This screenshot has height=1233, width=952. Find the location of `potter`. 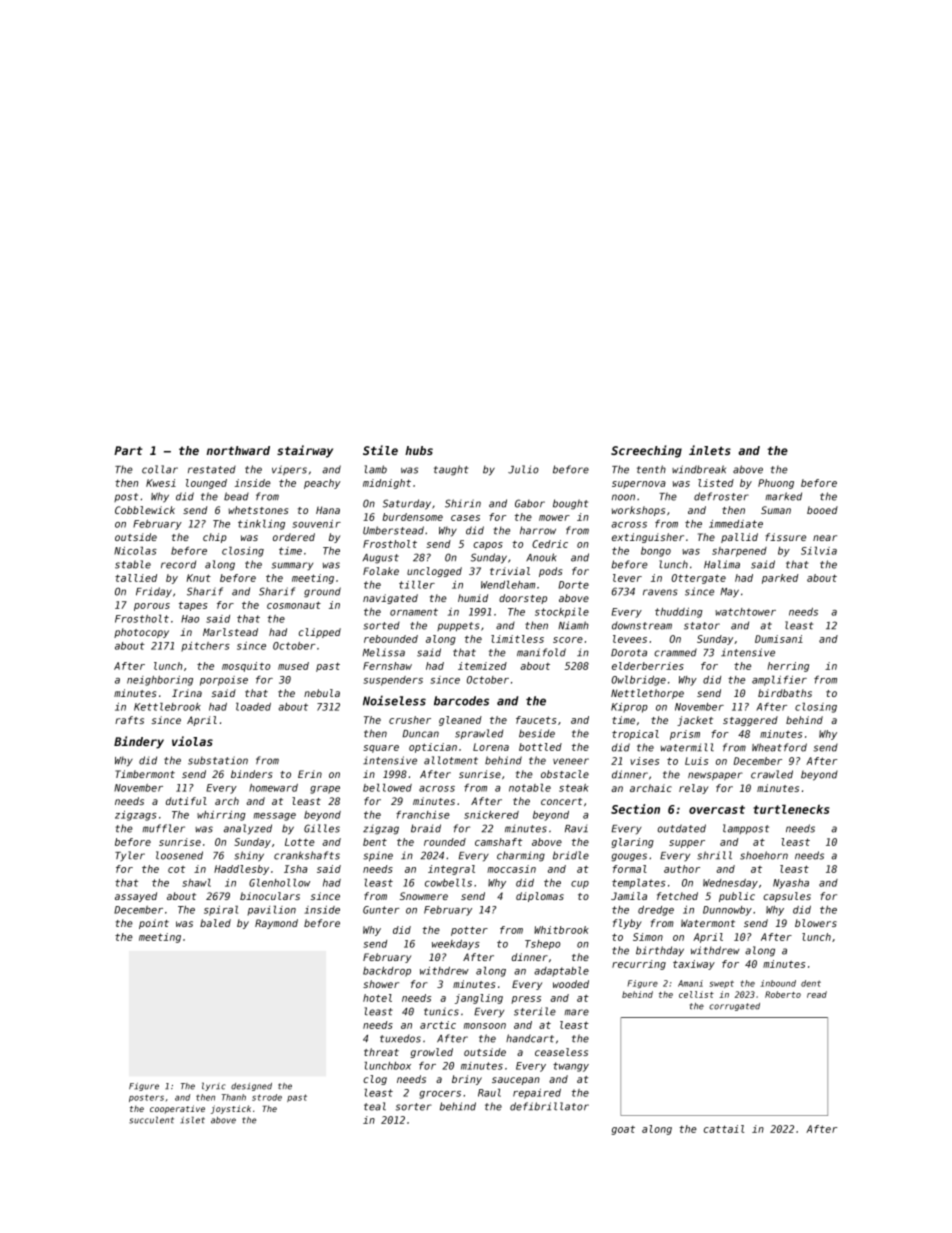

potter is located at coordinates (469, 931).
